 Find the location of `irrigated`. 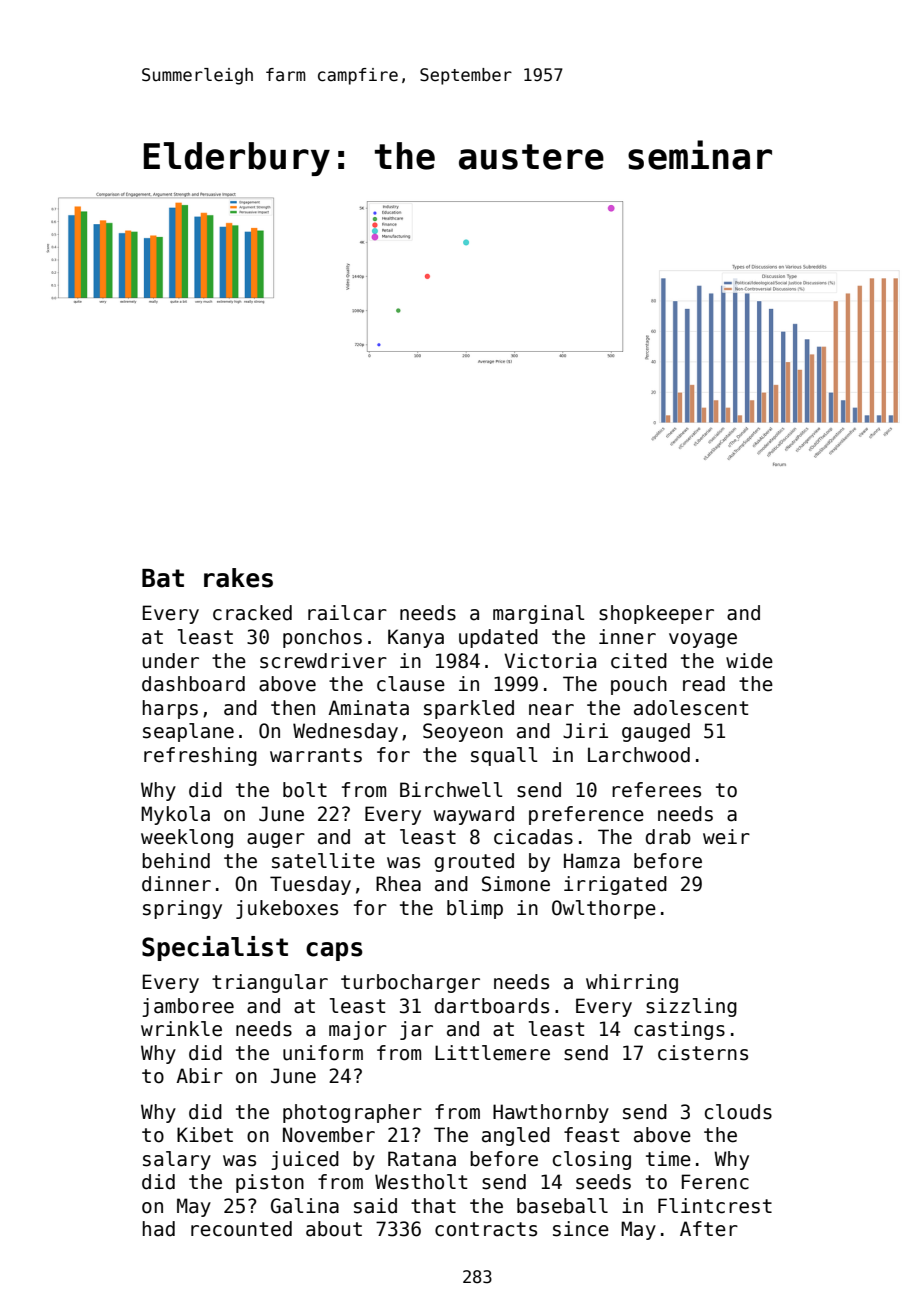

irrigated is located at coordinates (615, 885).
